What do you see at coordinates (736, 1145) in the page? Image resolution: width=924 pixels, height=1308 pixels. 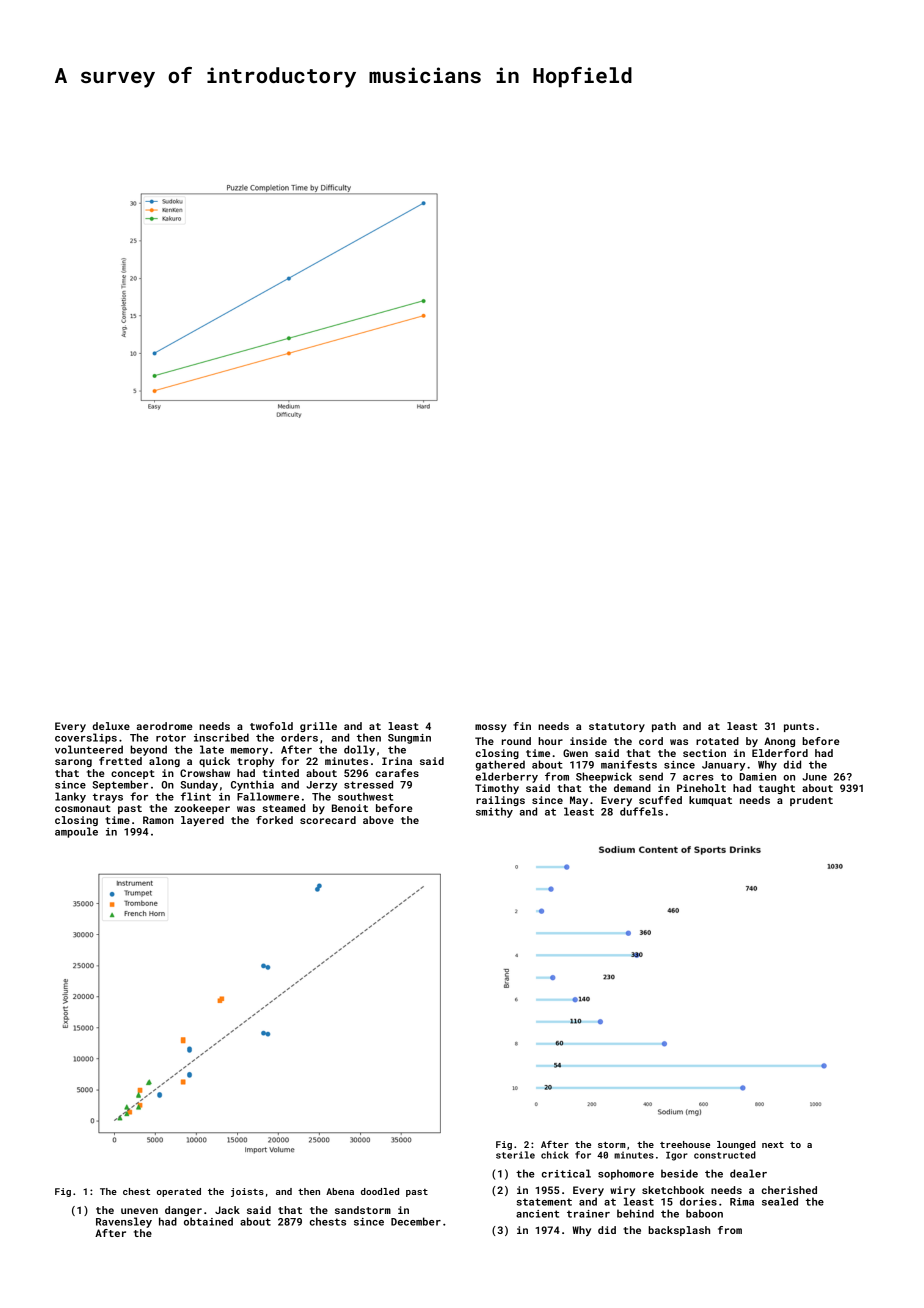 I see `lounged` at bounding box center [736, 1145].
